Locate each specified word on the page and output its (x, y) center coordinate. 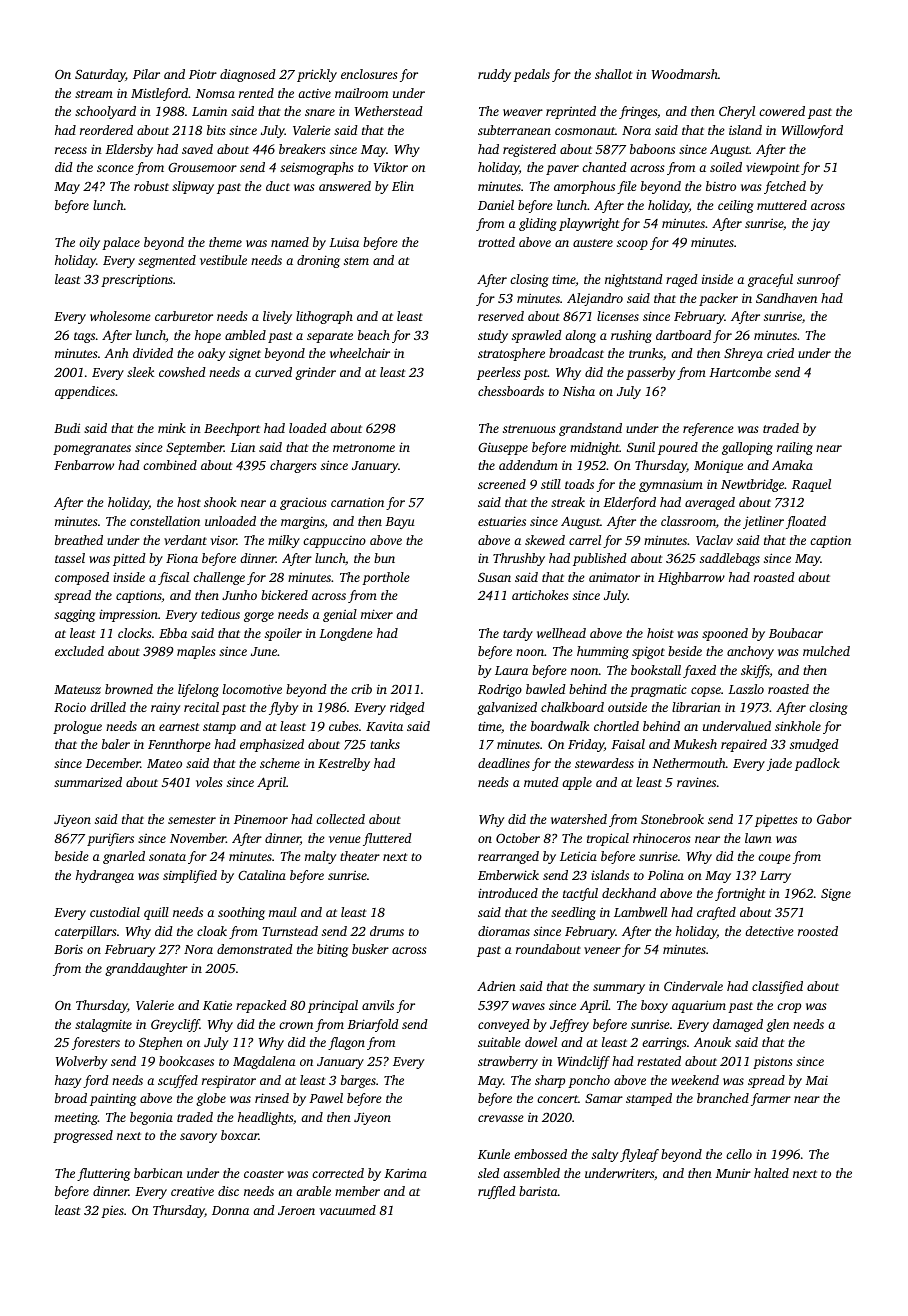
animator (614, 577)
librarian (696, 707)
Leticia (578, 856)
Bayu (400, 523)
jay (820, 224)
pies (112, 1212)
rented (256, 93)
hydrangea (105, 876)
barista (538, 1191)
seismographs (317, 168)
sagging (74, 616)
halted (771, 1173)
